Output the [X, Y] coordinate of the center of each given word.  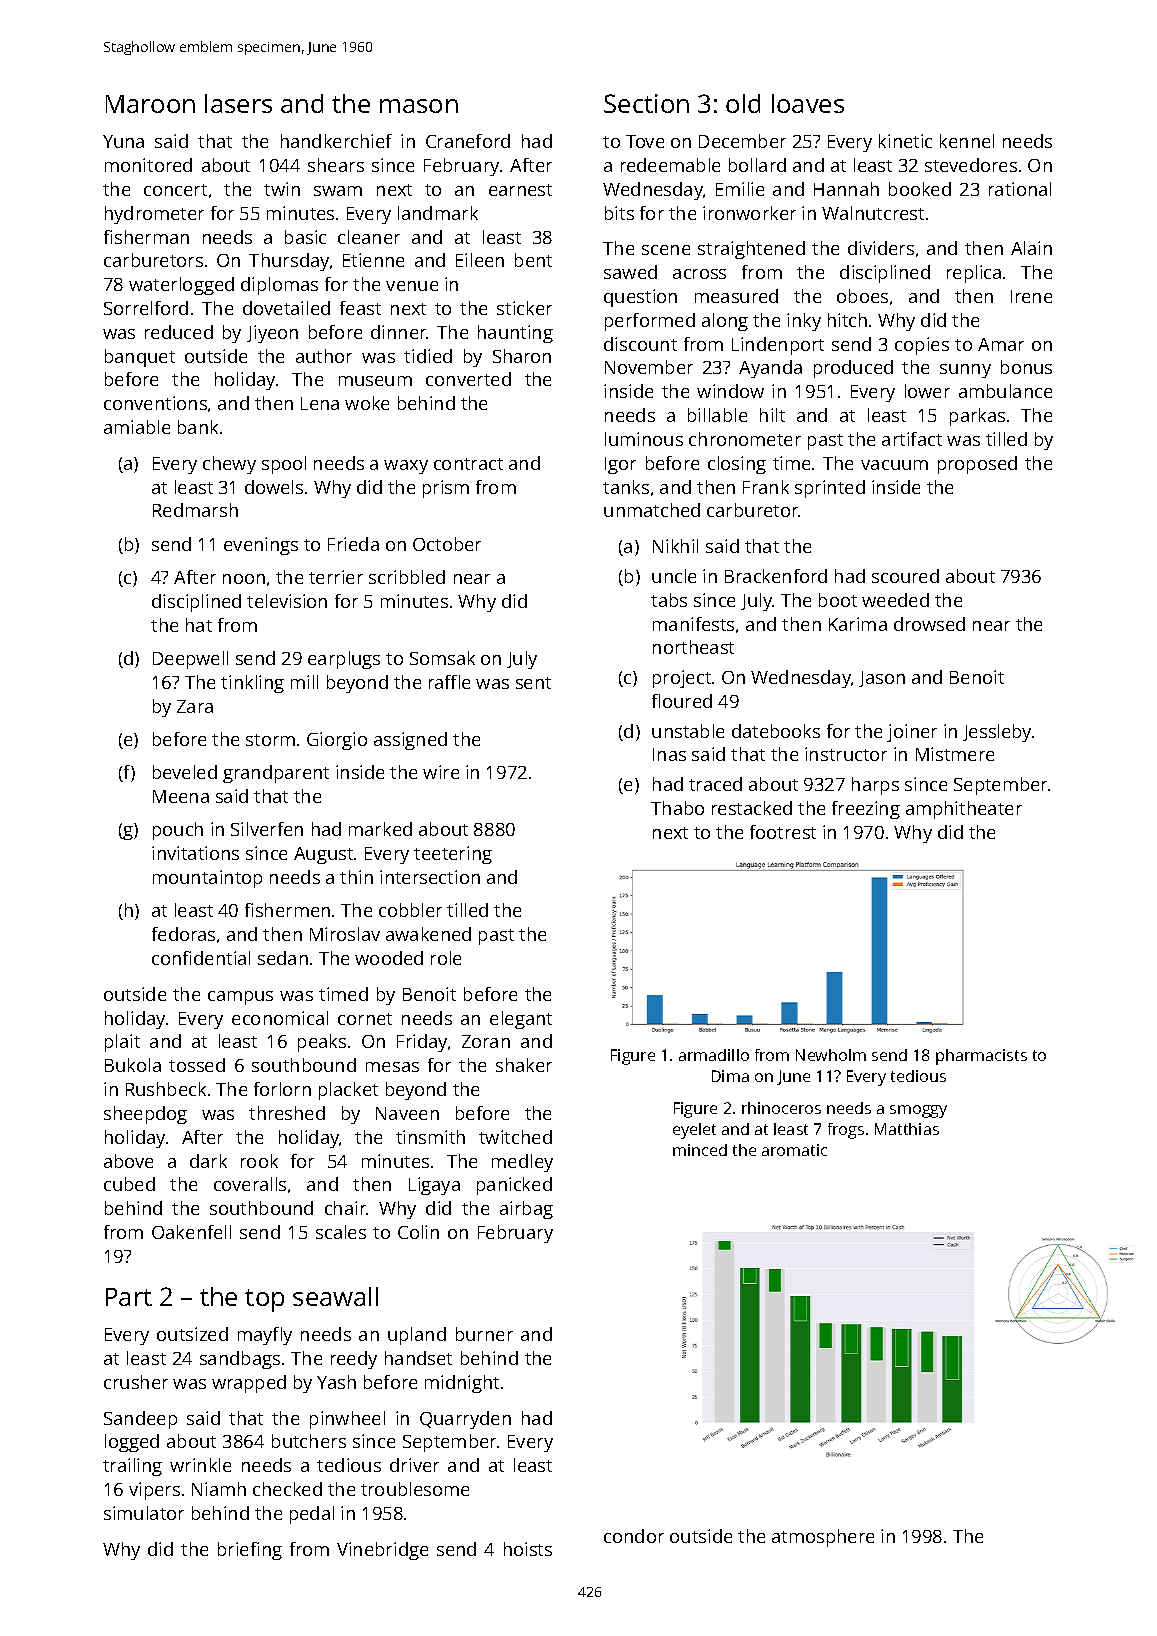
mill [304, 682]
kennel [967, 141]
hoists [528, 1549]
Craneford [468, 141]
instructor [846, 754]
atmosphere [823, 1538]
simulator [144, 1513]
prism [446, 489]
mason [419, 106]
